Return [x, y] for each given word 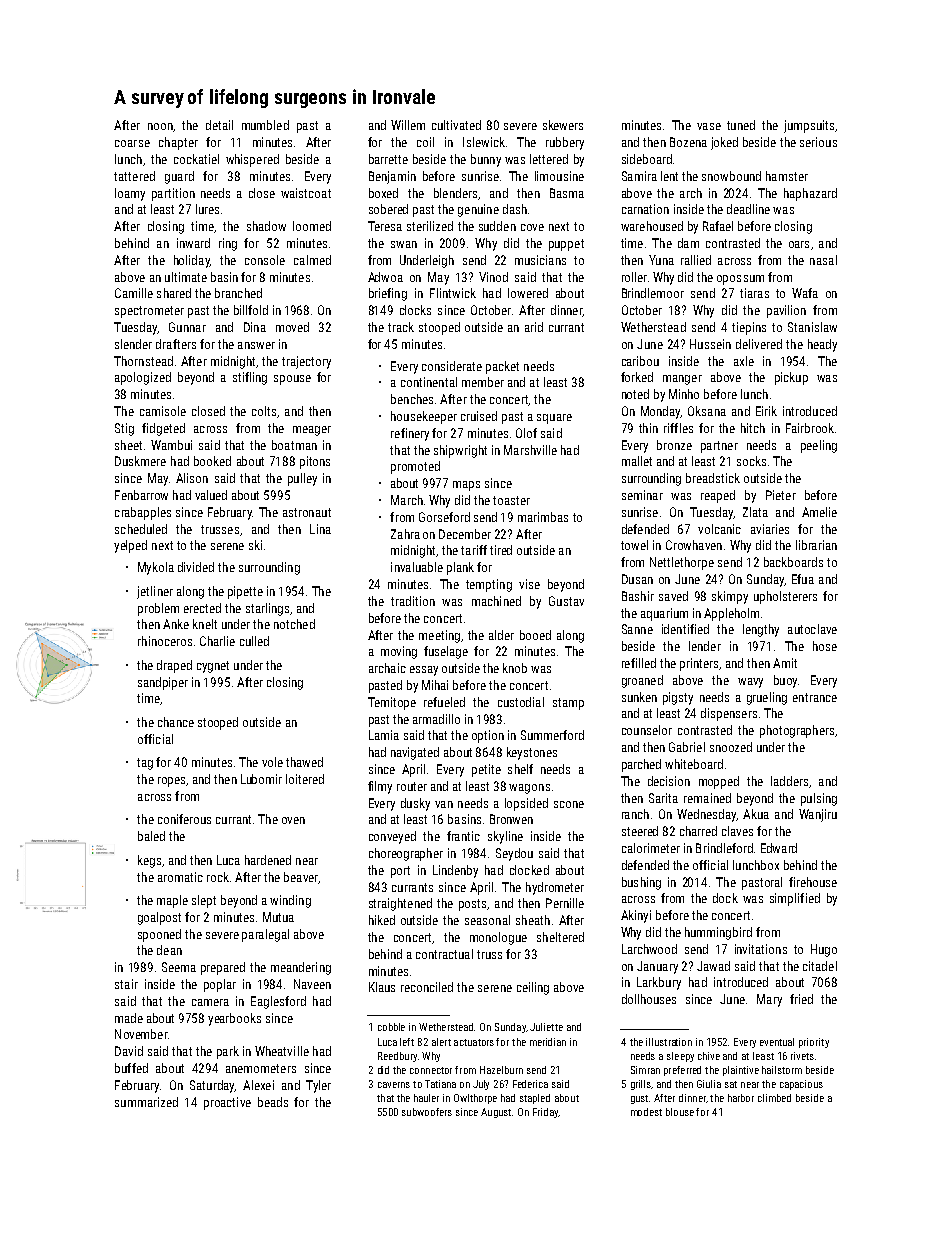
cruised [479, 416]
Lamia [384, 735]
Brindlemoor [653, 293]
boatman [294, 445]
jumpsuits [809, 126]
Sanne [637, 629]
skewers [563, 125]
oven [293, 820]
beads [273, 1102]
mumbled [265, 125]
